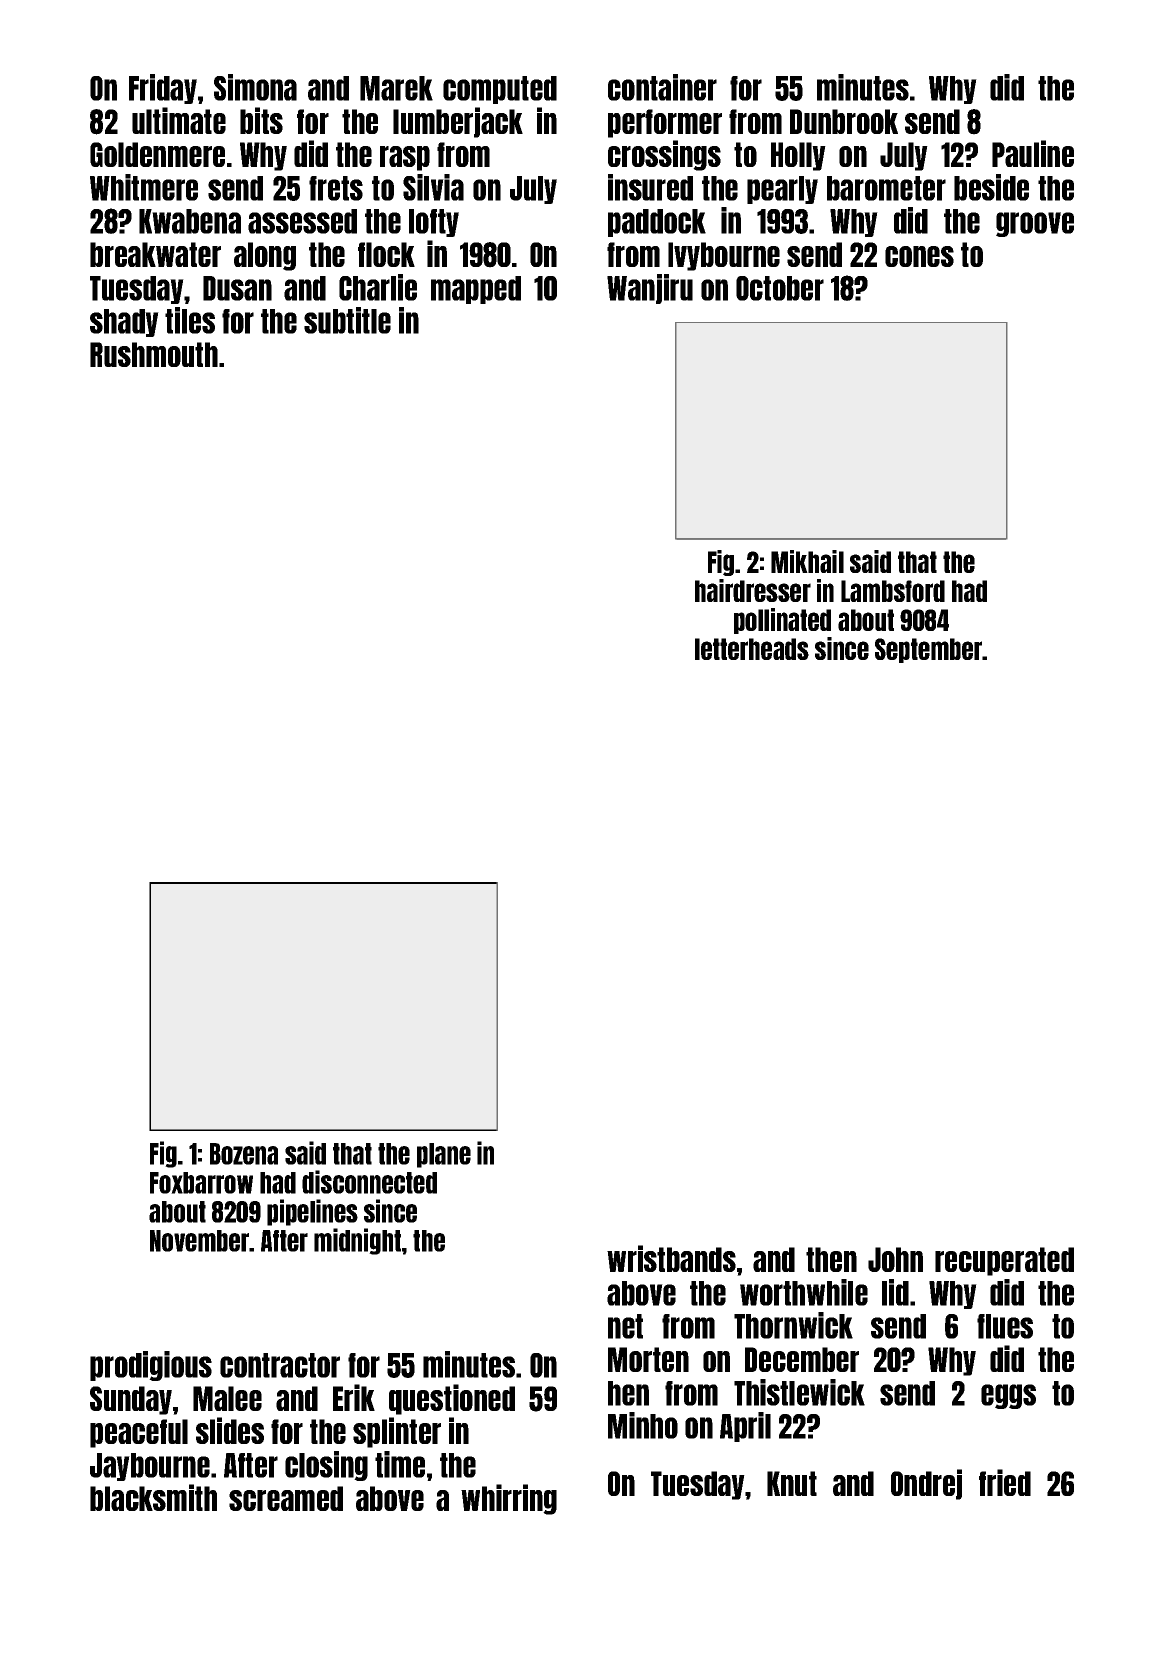 This document has height=1654, width=1165. What do you see at coordinates (200, 1241) in the document?
I see `November` at bounding box center [200, 1241].
